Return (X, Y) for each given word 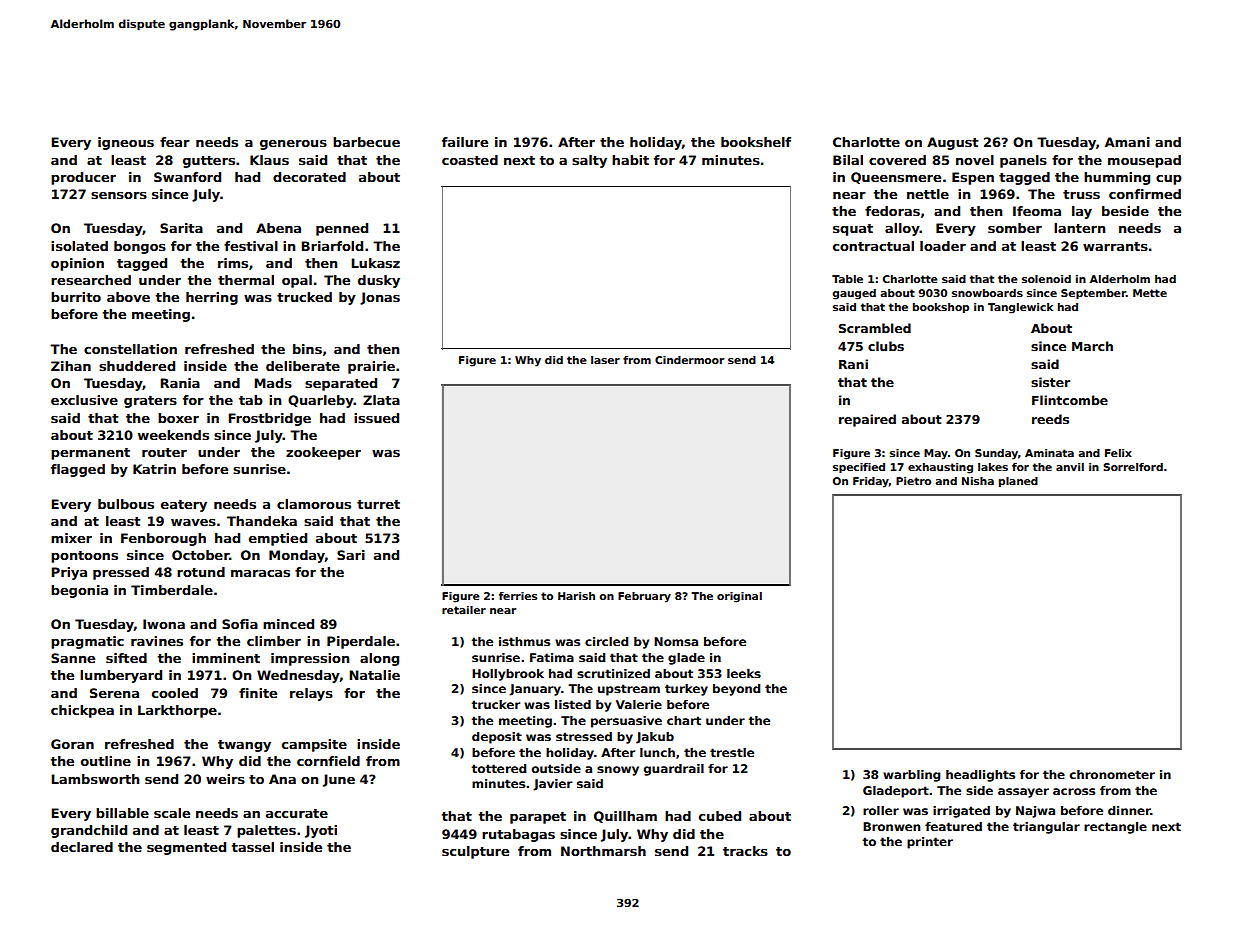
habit (630, 160)
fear (175, 142)
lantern (1079, 228)
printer (930, 843)
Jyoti (321, 831)
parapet (538, 818)
